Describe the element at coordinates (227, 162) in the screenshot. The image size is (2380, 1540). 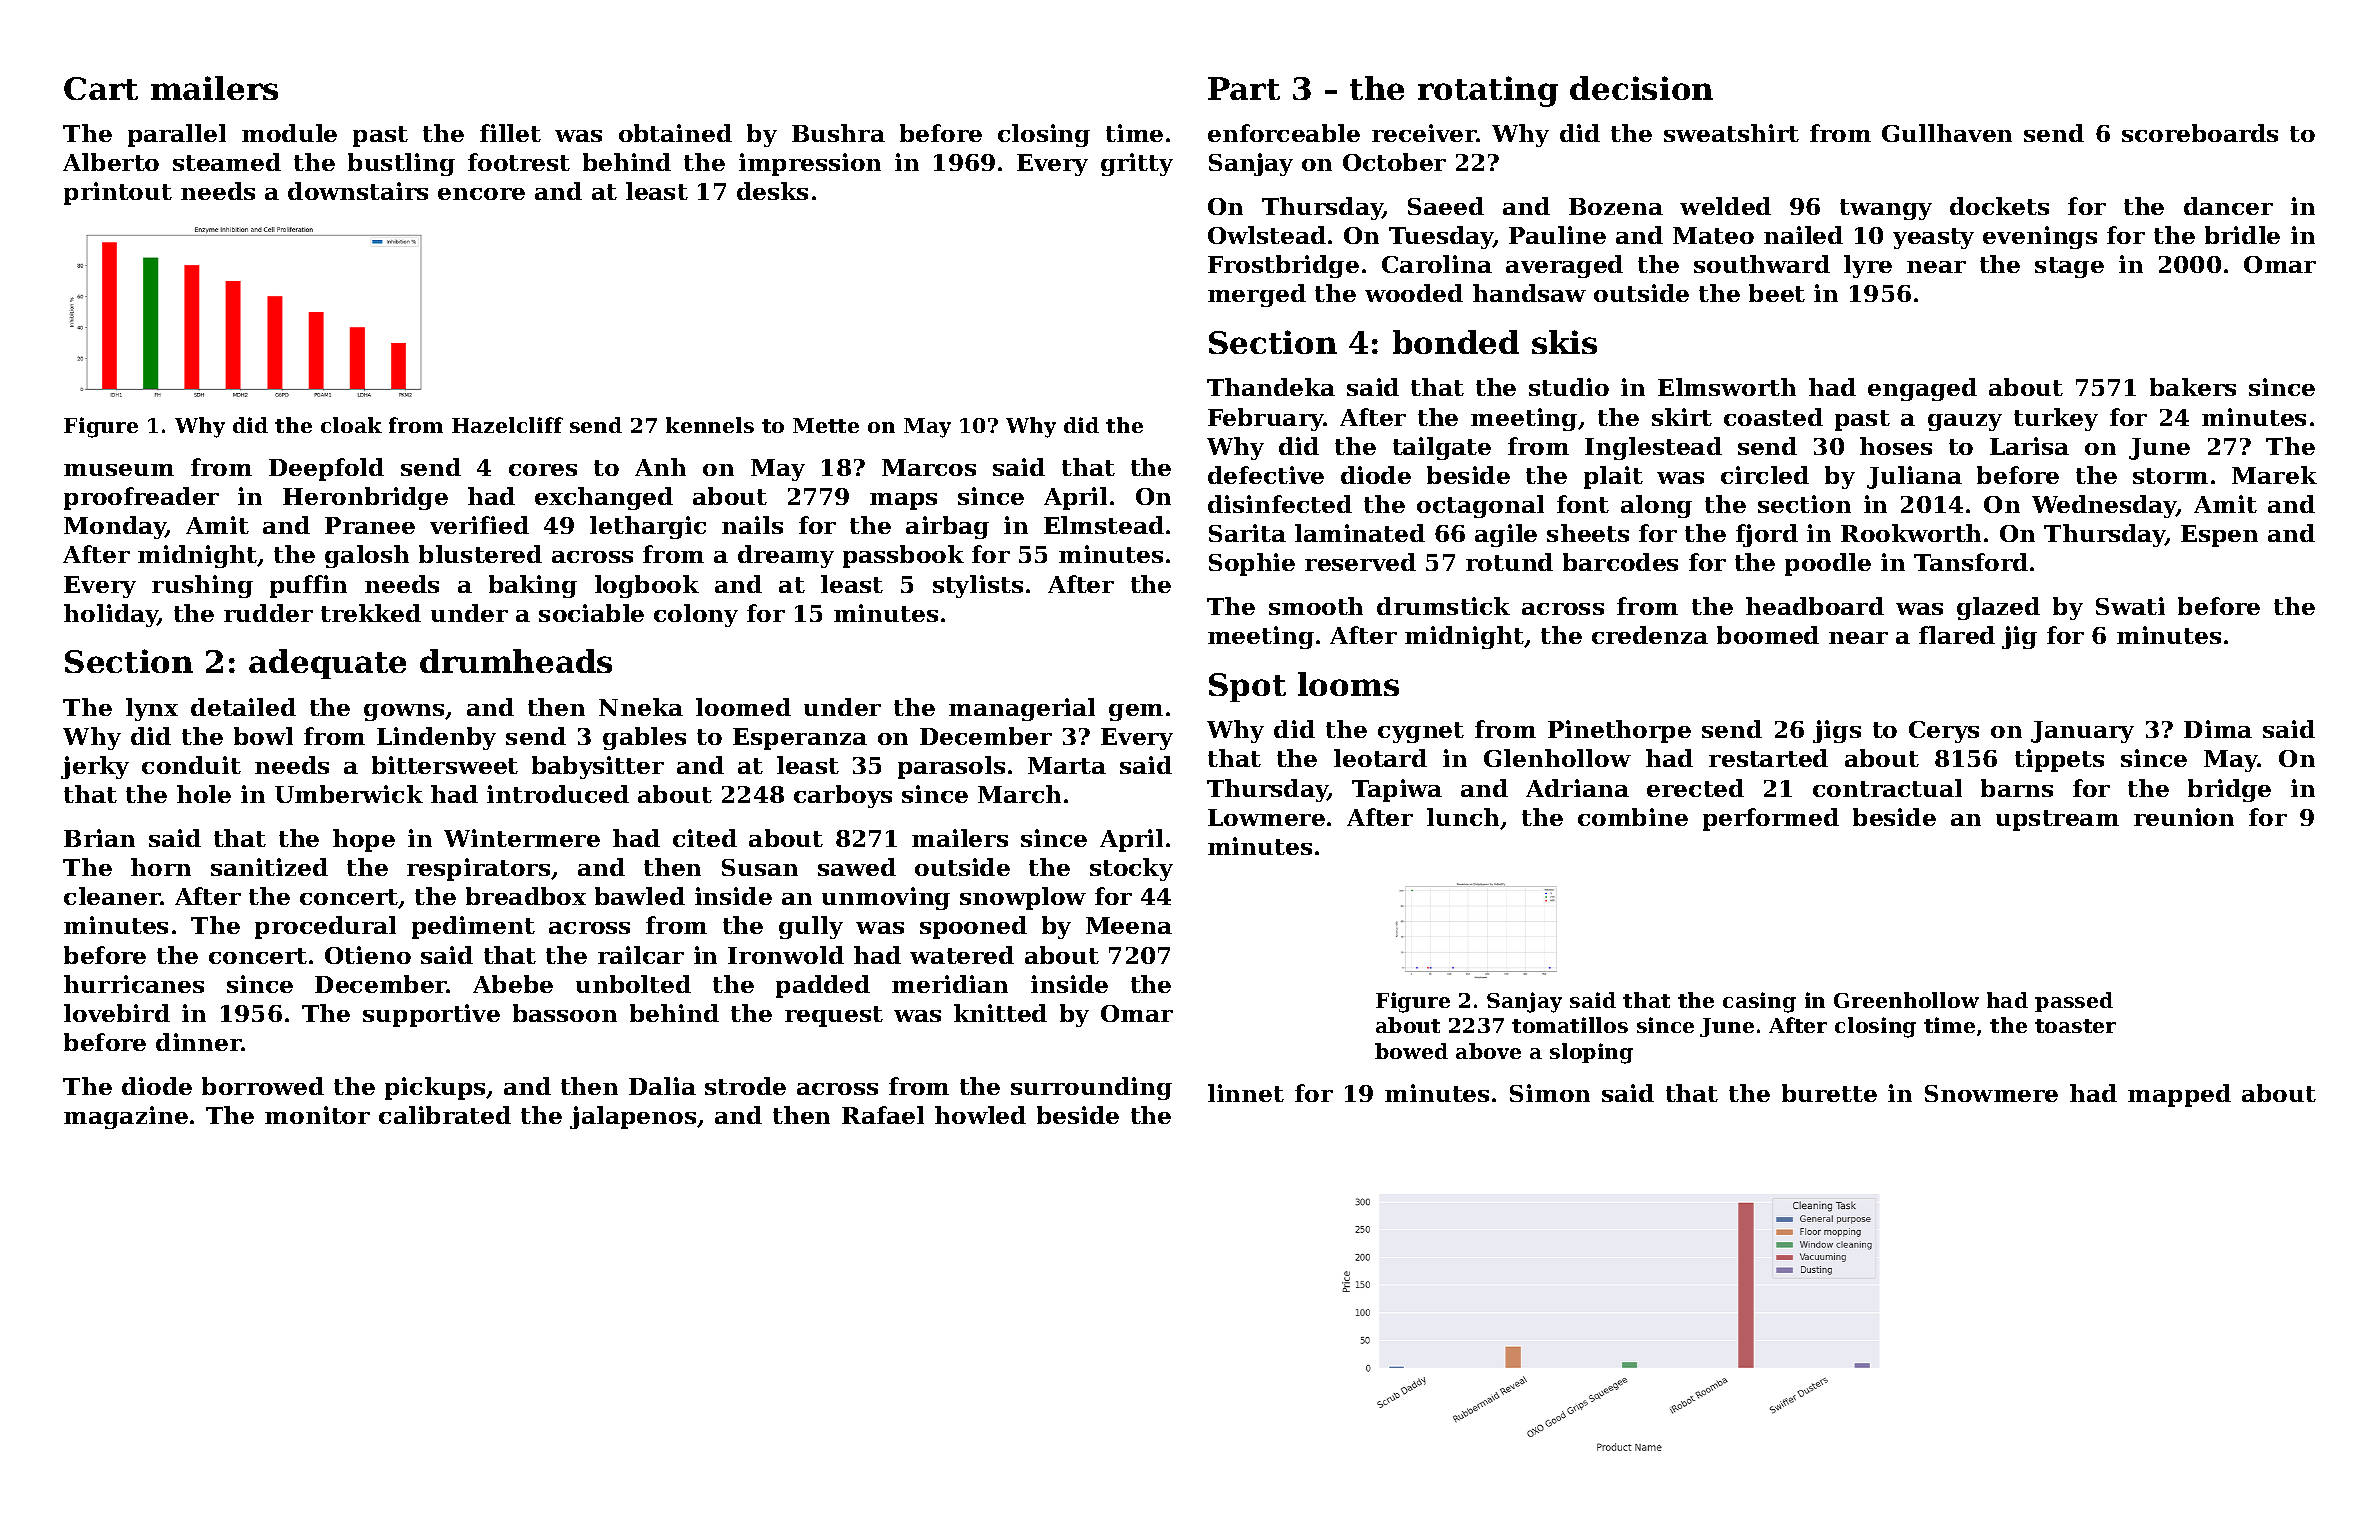
I see `steamed` at that location.
